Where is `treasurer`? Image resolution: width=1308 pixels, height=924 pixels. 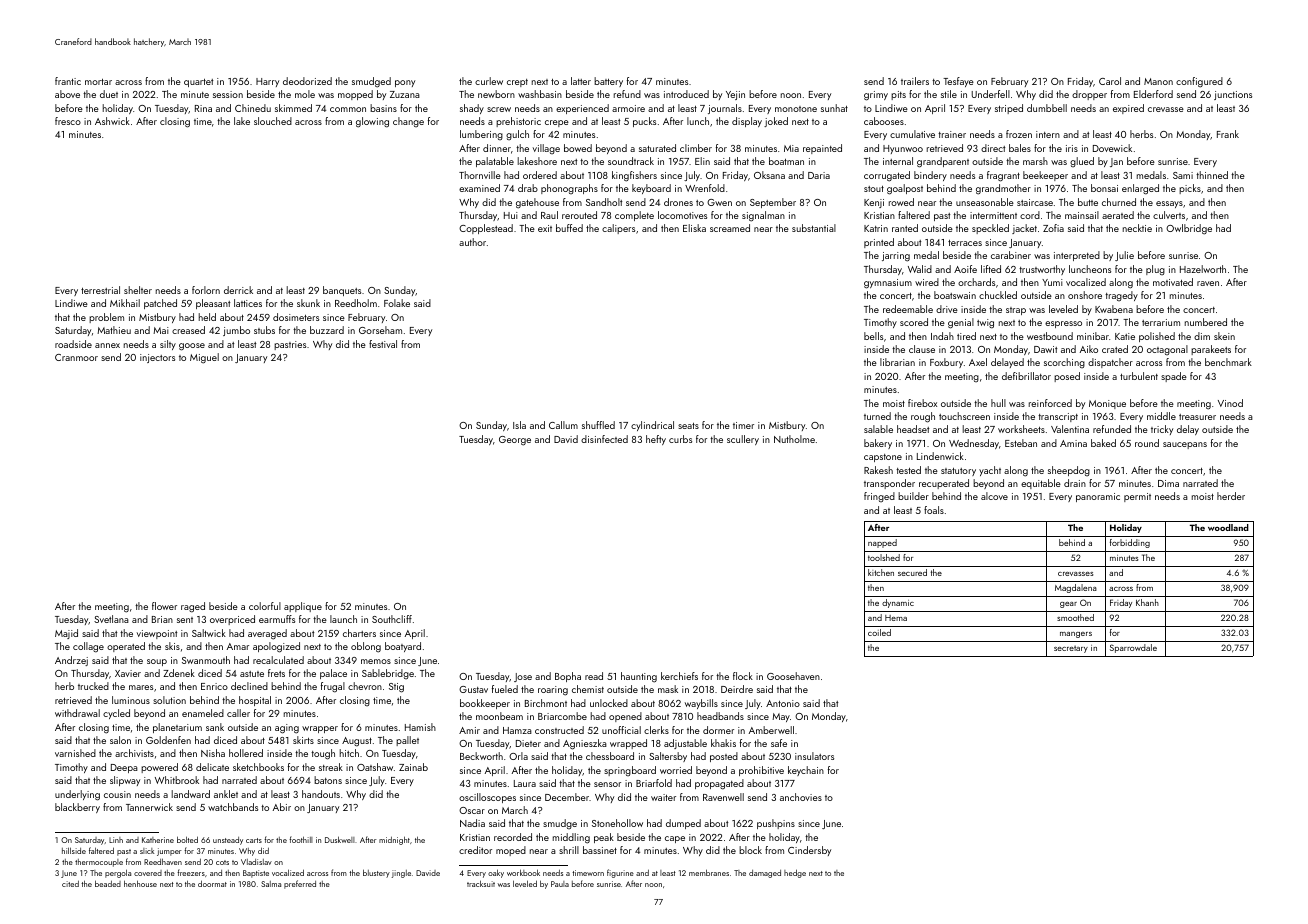
treasurer is located at coordinates (1197, 417).
